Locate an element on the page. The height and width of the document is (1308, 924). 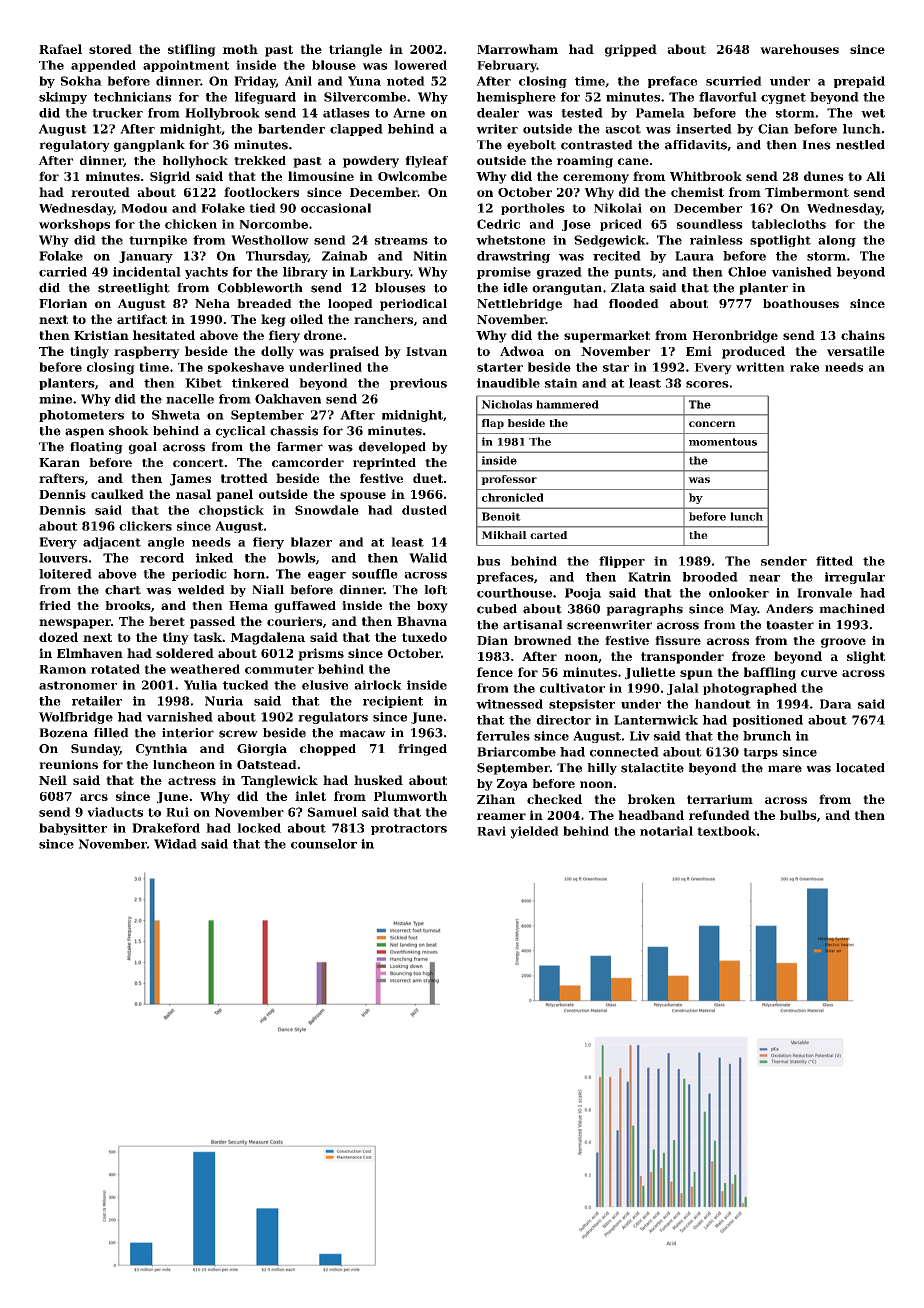
notarial is located at coordinates (666, 831).
